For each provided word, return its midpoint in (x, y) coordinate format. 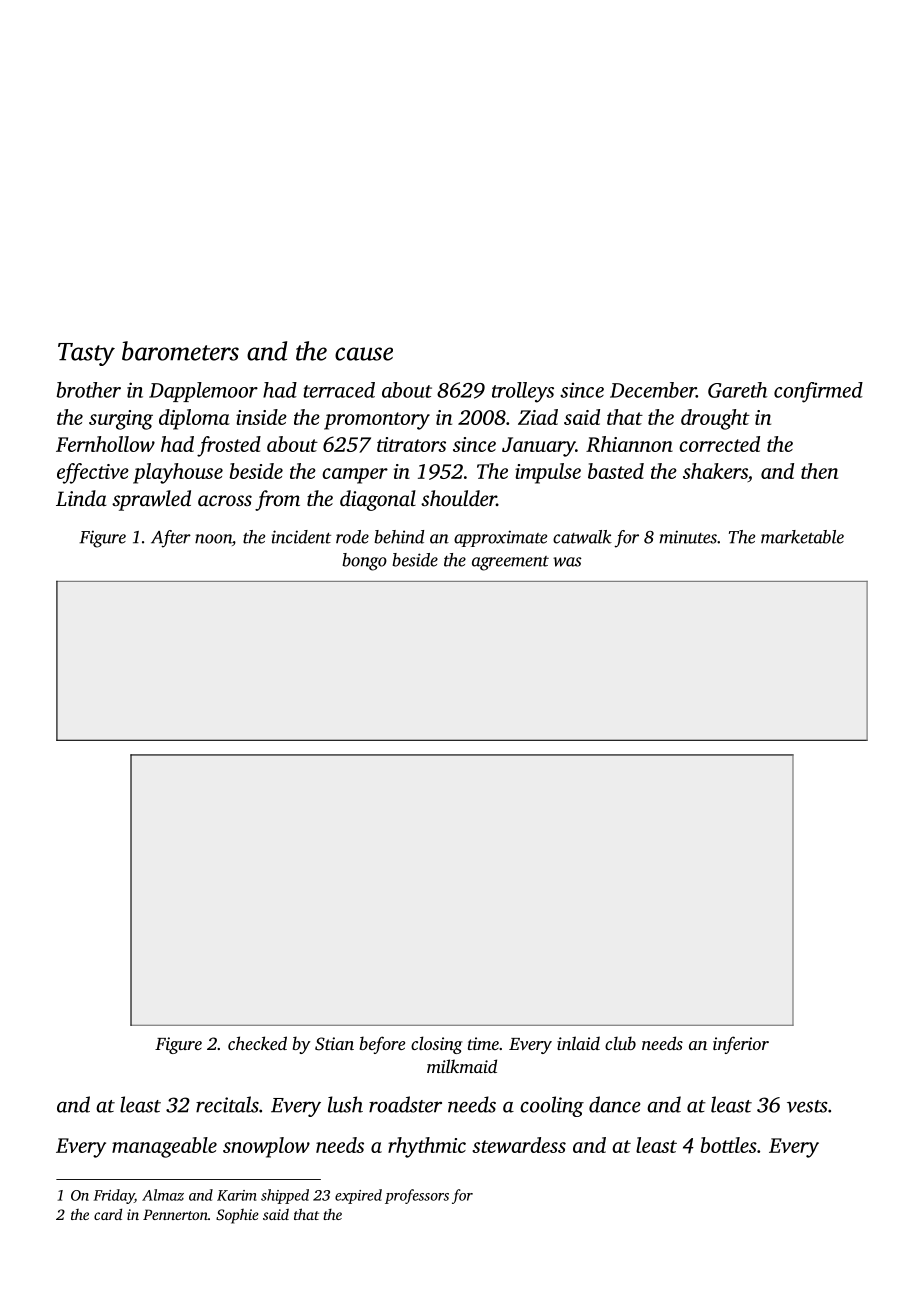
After (171, 539)
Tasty (86, 354)
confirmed (818, 392)
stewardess (519, 1145)
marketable (802, 537)
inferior (741, 1045)
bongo (364, 562)
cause (364, 354)
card (108, 1214)
